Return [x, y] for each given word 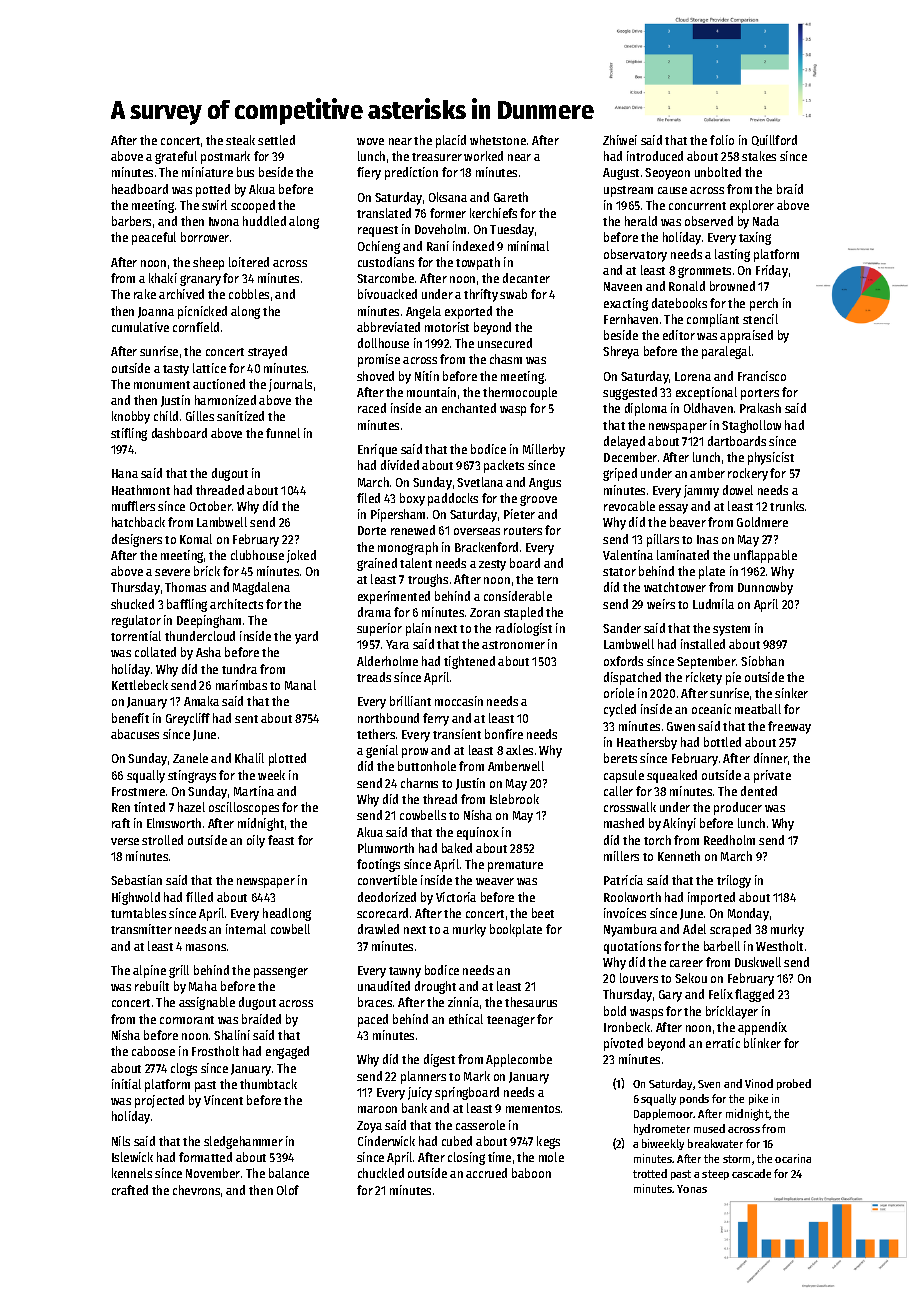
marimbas [241, 685]
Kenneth [679, 856]
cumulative [140, 327]
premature [515, 866]
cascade [751, 1173]
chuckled [381, 1173]
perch [764, 304]
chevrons [196, 1190]
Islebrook [514, 799]
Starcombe [385, 278]
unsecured [505, 343]
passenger [281, 972]
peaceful [154, 238]
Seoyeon [667, 174]
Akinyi [679, 824]
